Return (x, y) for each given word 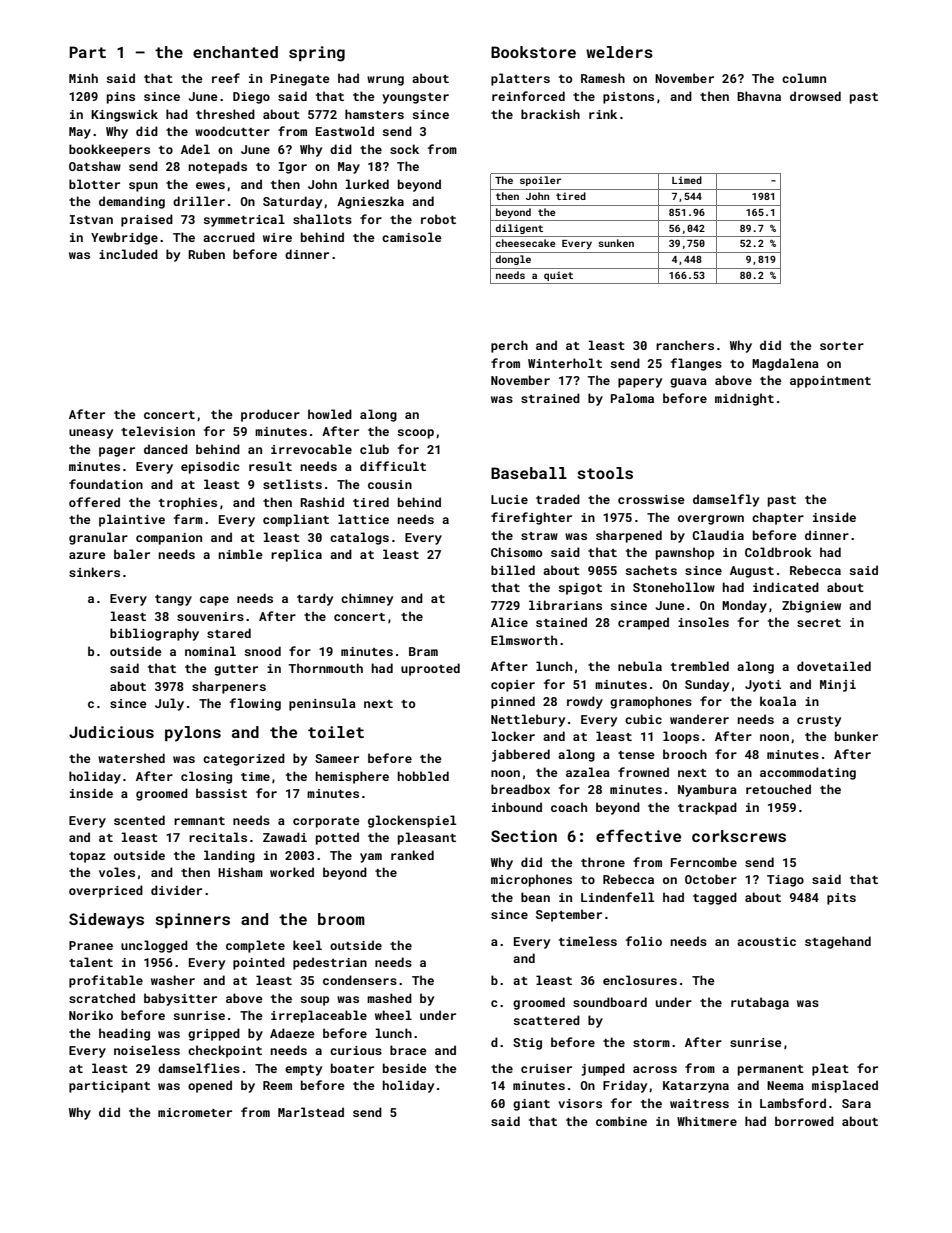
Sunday (707, 685)
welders (619, 52)
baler (132, 554)
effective (638, 835)
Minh (83, 78)
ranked (412, 855)
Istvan (91, 219)
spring (317, 54)
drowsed (815, 96)
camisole (412, 237)
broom (341, 919)
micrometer (195, 1112)
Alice (509, 622)
